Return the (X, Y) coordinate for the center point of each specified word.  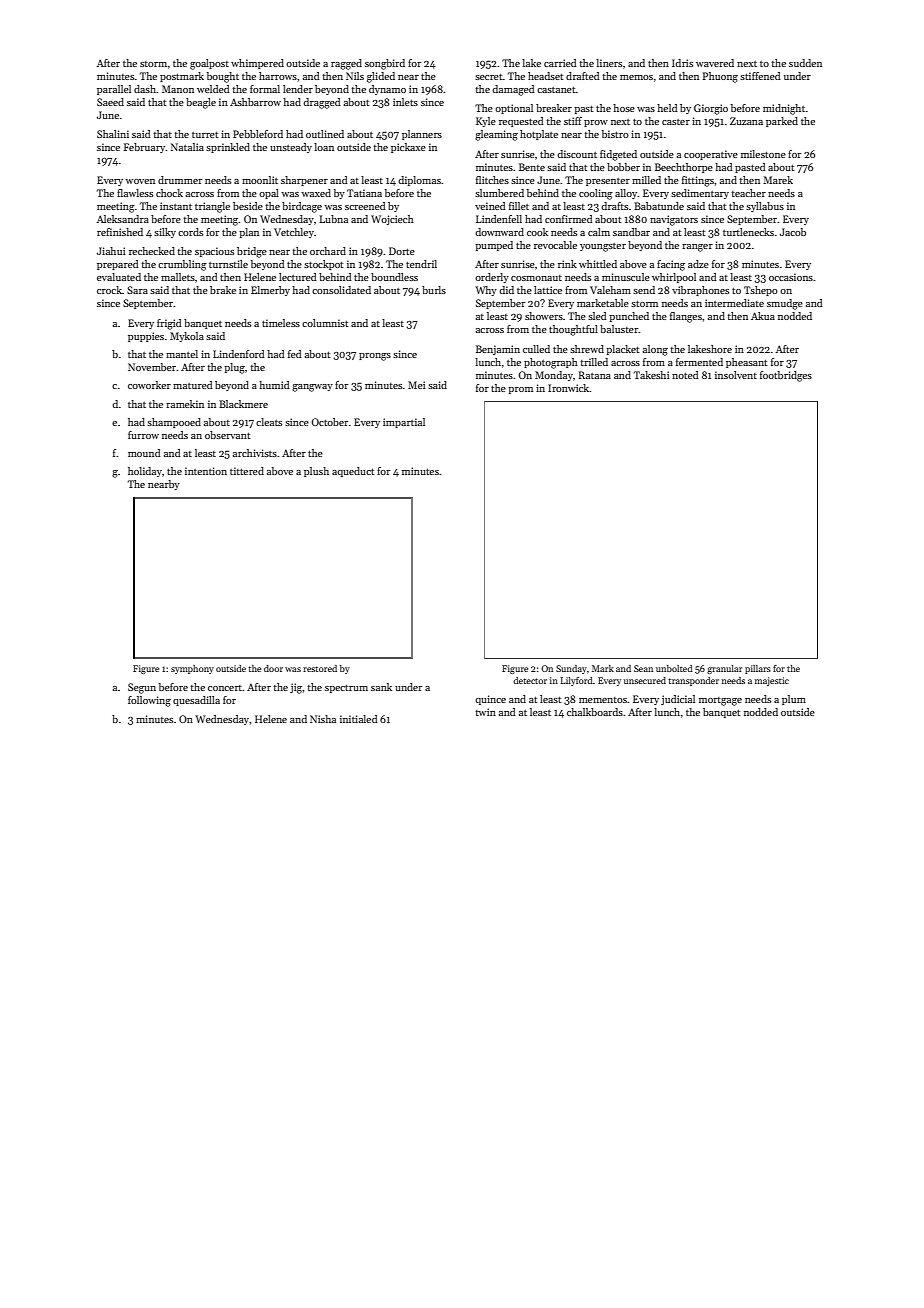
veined (490, 206)
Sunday (571, 669)
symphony (192, 669)
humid (274, 385)
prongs (375, 357)
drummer (180, 180)
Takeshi (652, 375)
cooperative (711, 155)
